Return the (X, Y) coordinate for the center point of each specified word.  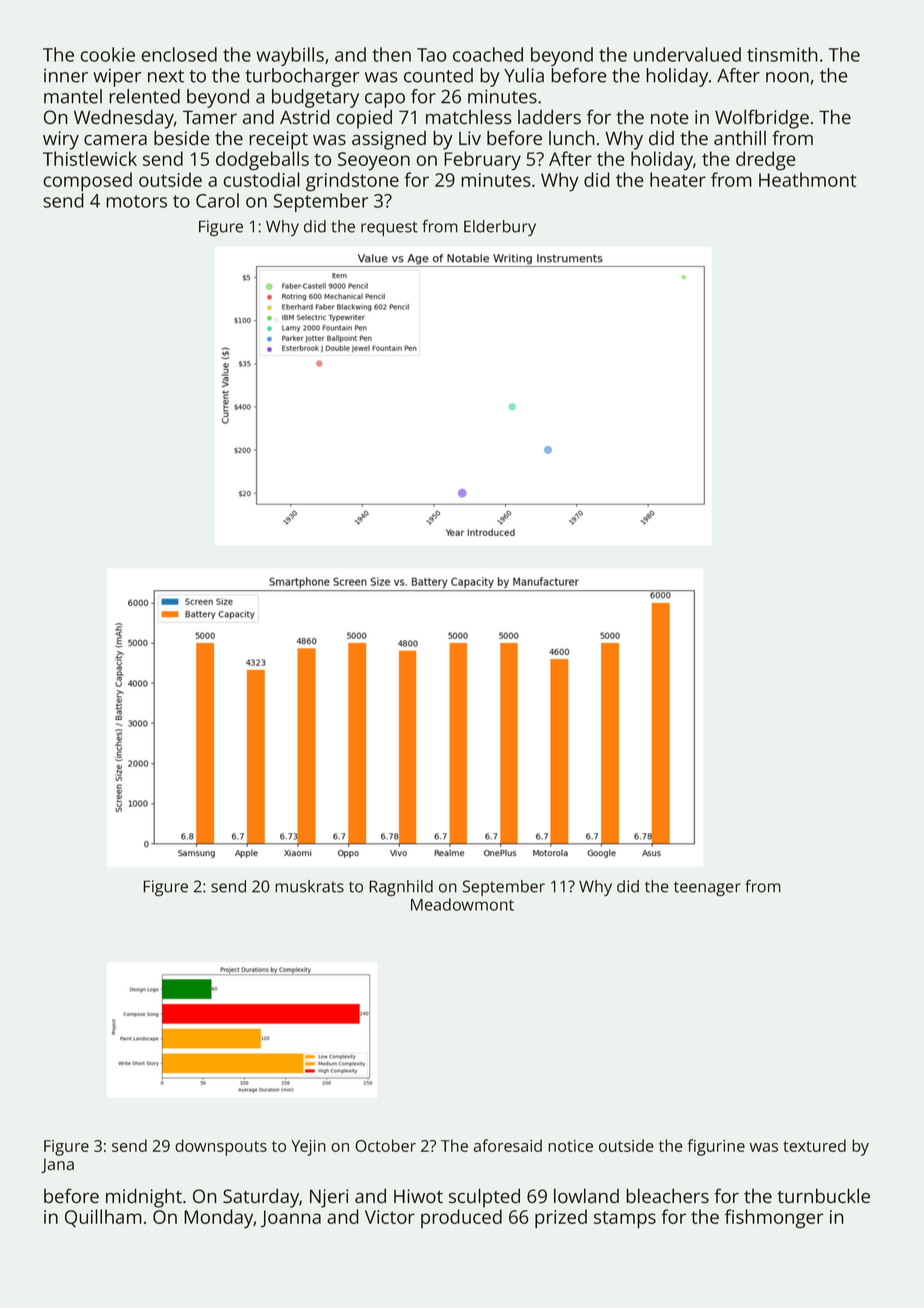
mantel (73, 96)
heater (678, 179)
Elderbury (500, 228)
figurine (716, 1147)
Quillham (103, 1218)
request (389, 229)
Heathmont (808, 179)
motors (136, 201)
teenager (707, 888)
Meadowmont (462, 904)
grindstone (352, 182)
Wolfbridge (762, 119)
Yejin (308, 1148)
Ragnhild (401, 888)
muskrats (309, 886)
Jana (57, 1165)
